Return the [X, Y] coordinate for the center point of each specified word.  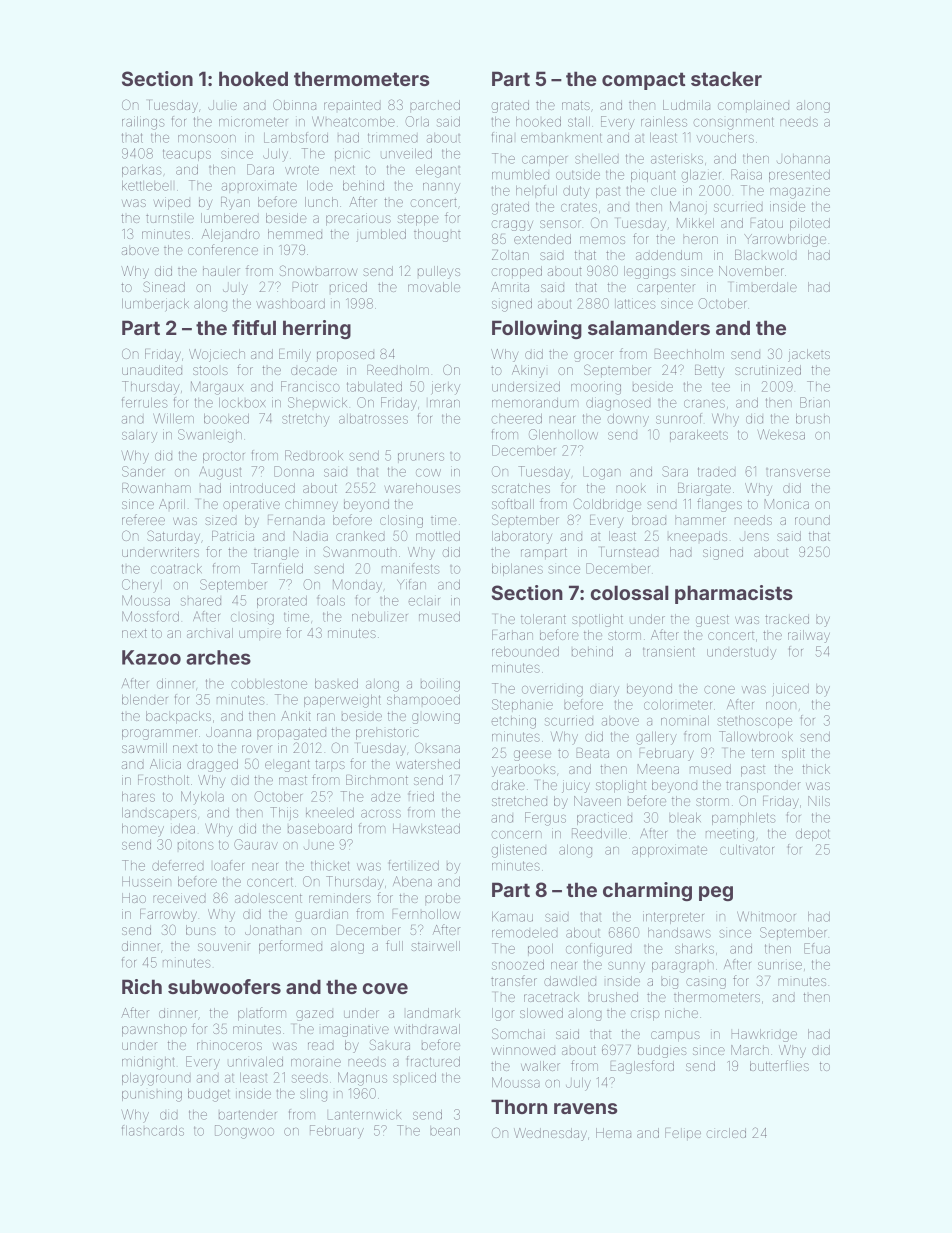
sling [313, 1095]
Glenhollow [563, 434]
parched [435, 106]
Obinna [294, 104]
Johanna [803, 159]
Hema [613, 1133]
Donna [294, 471]
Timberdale [763, 287]
